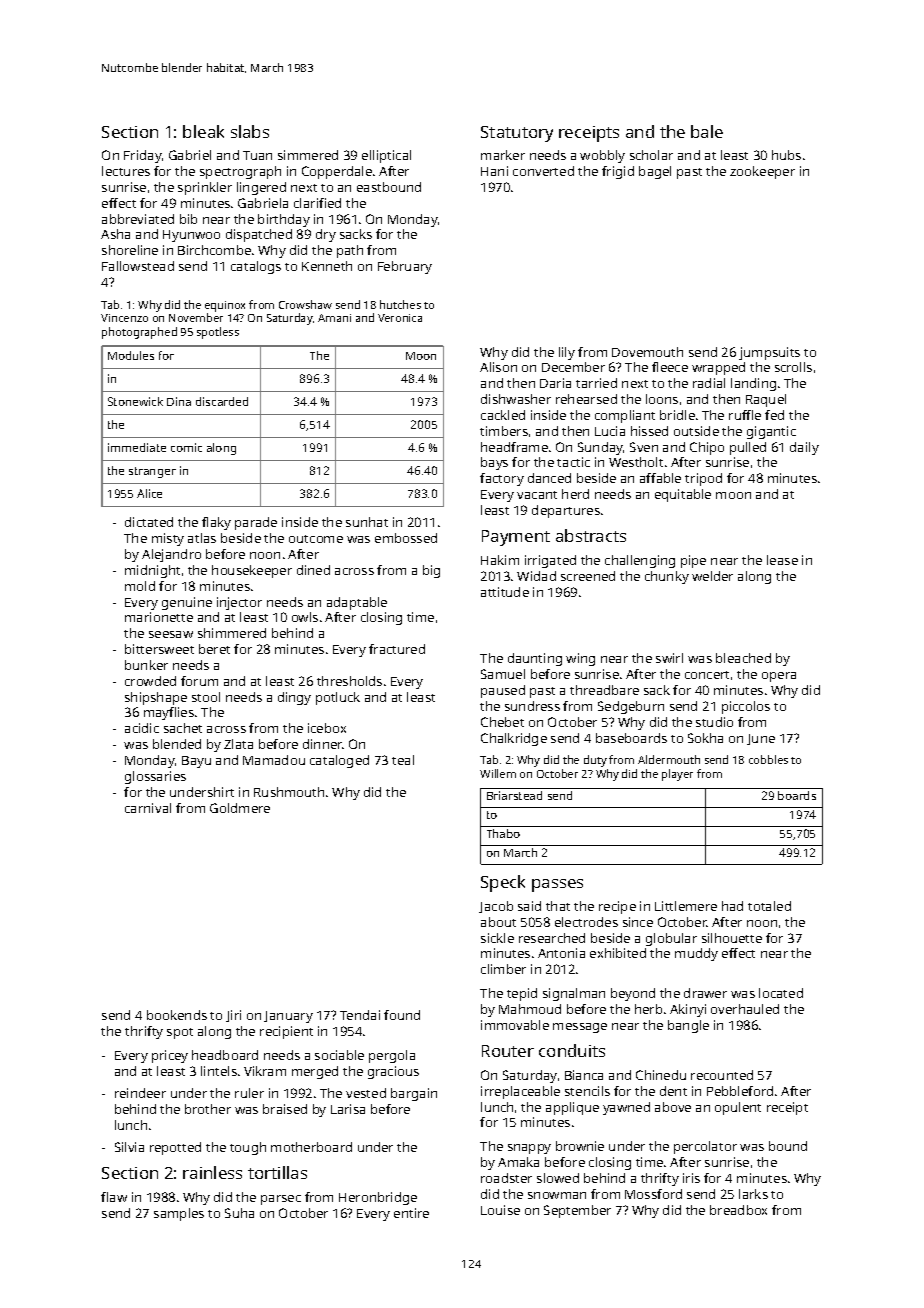 Image resolution: width=924 pixels, height=1308 pixels. I want to click on fractured, so click(397, 649).
